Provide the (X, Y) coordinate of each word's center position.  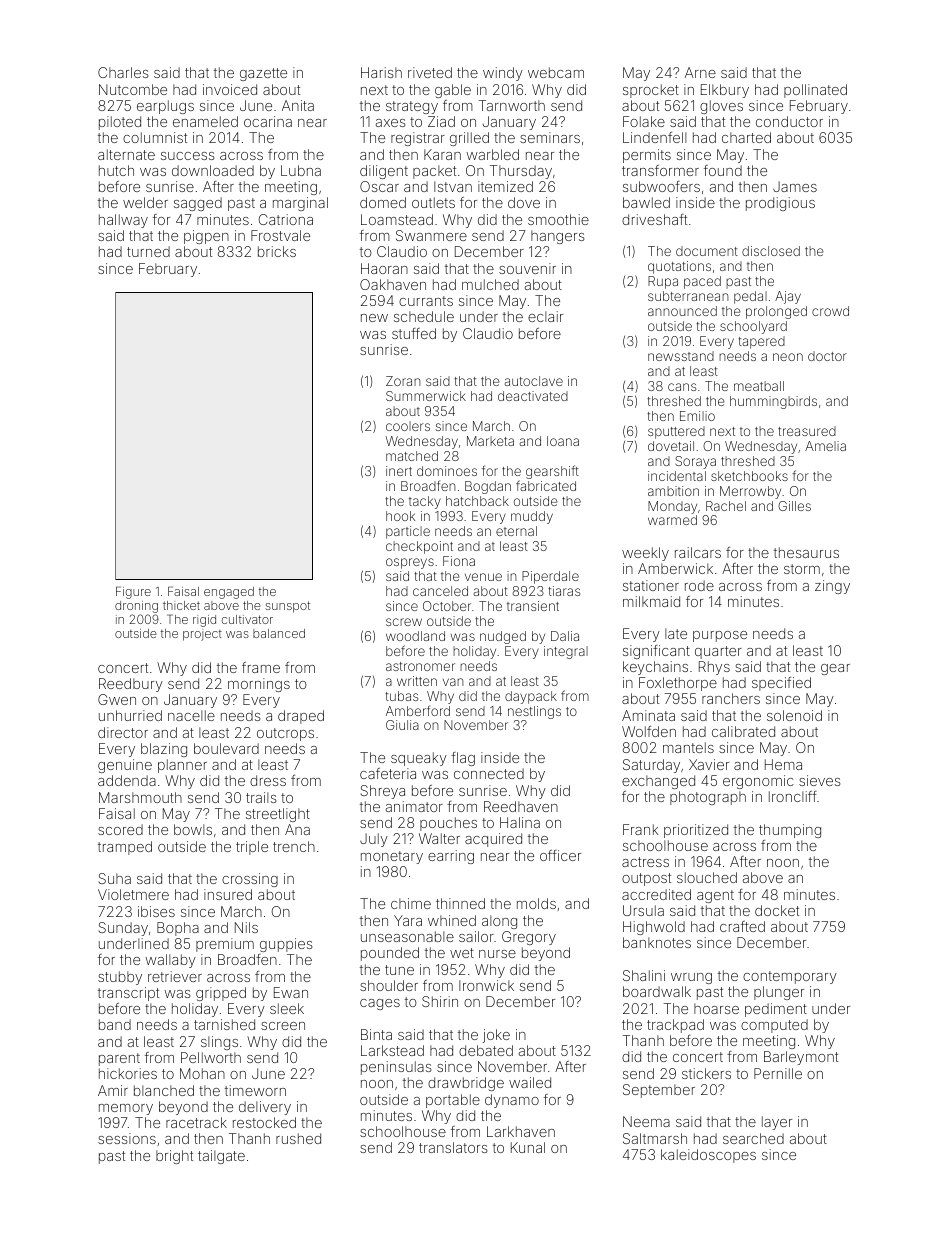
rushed (298, 1138)
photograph (708, 798)
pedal (750, 297)
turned (148, 251)
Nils (246, 927)
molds (536, 903)
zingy (832, 587)
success (188, 156)
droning (136, 608)
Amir (113, 1090)
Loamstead (397, 219)
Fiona (459, 561)
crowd (830, 311)
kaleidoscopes (708, 1156)
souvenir (527, 268)
